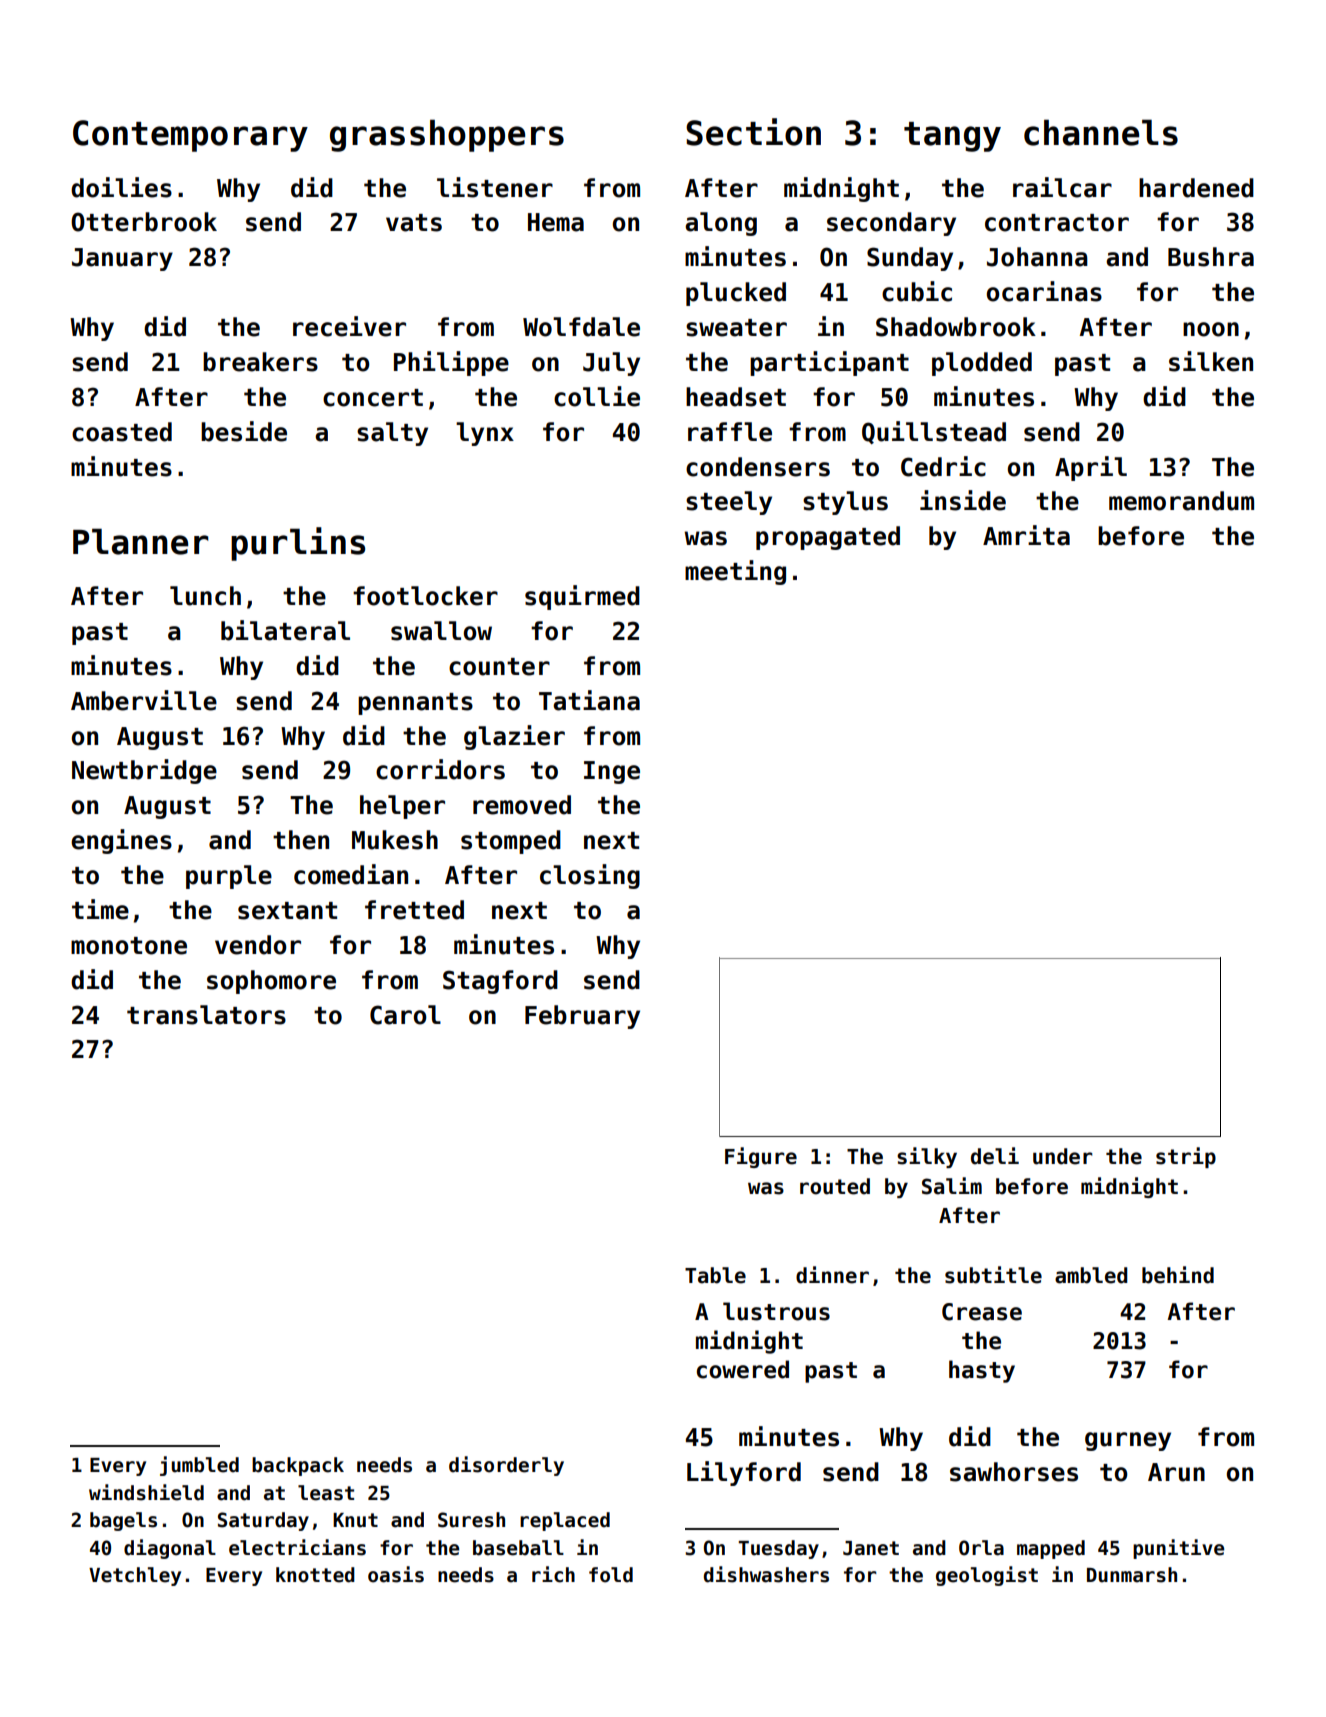 Image resolution: width=1326 pixels, height=1717 pixels. I want to click on Newtbridge, so click(144, 771).
